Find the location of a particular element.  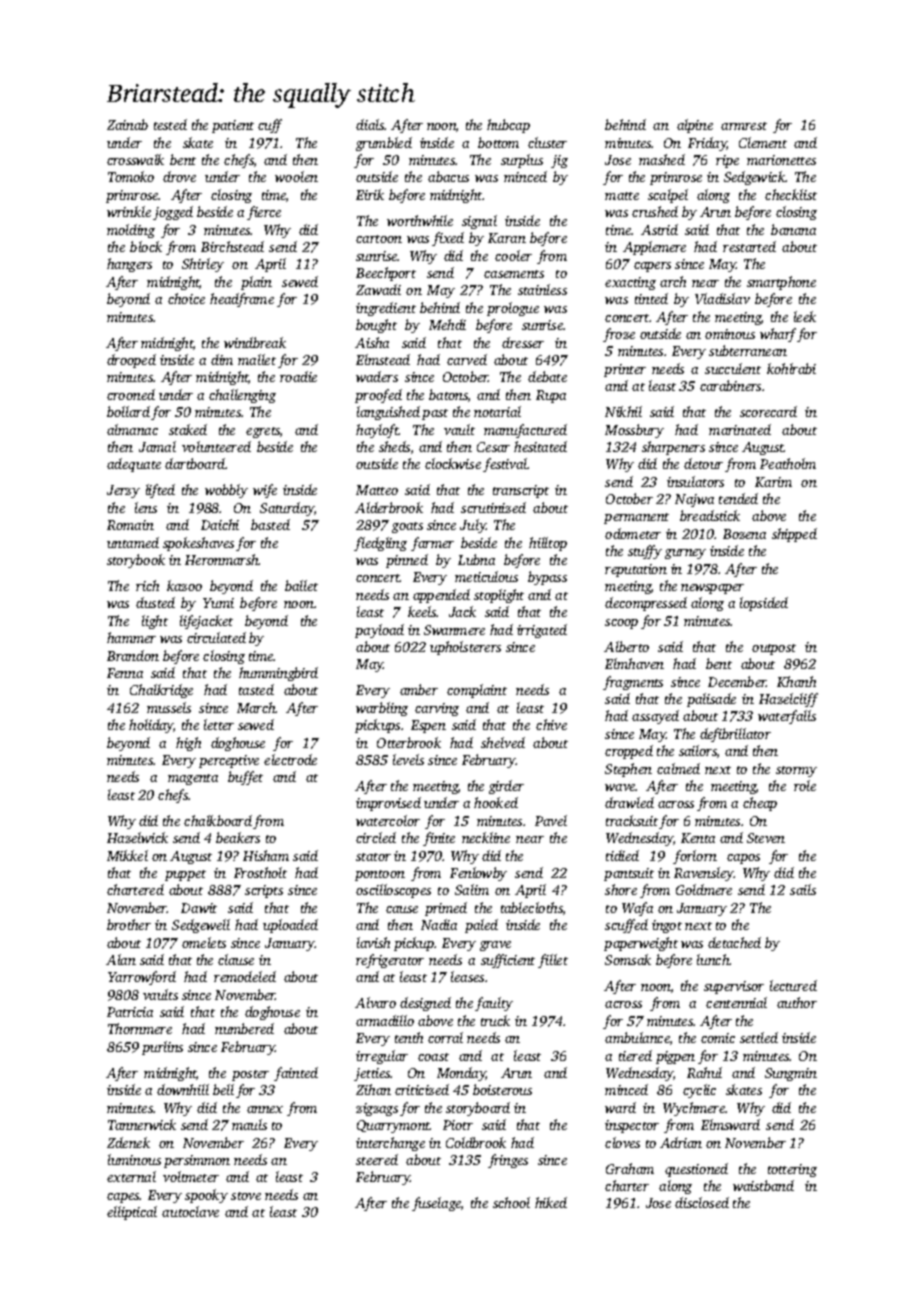

Birchstead is located at coordinates (232, 246).
